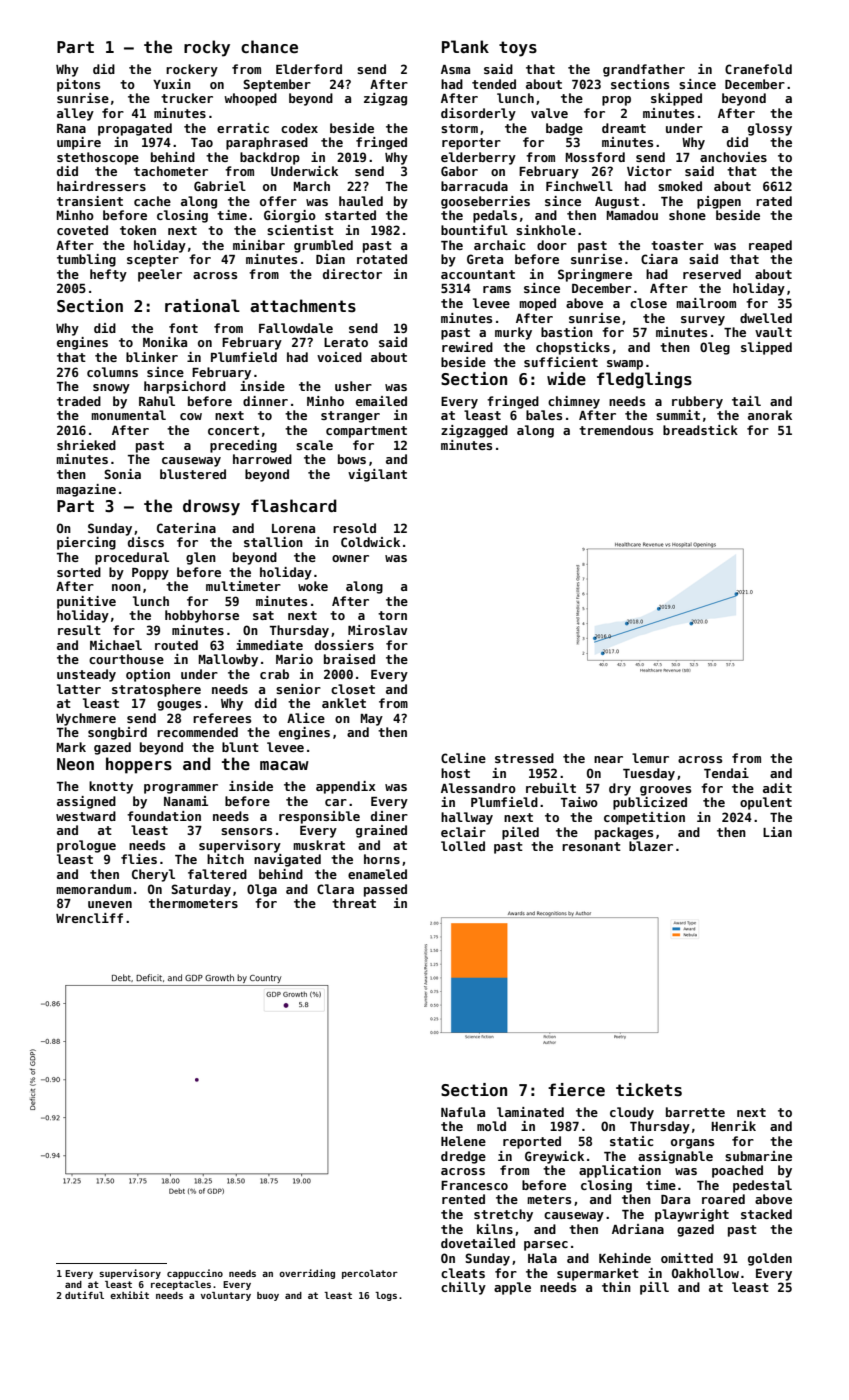  What do you see at coordinates (758, 69) in the page?
I see `Cranefold` at bounding box center [758, 69].
